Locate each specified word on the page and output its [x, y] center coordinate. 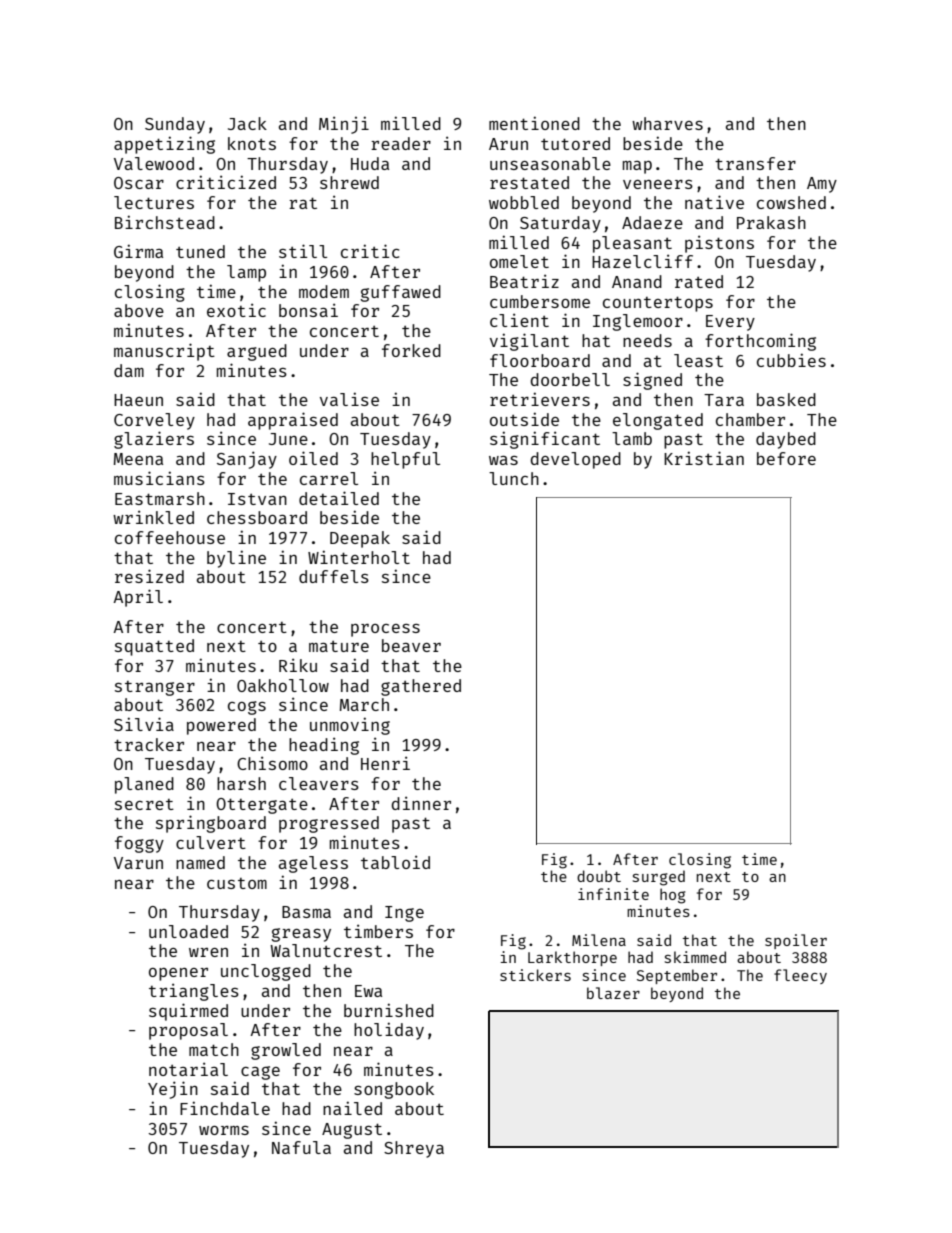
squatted [154, 647]
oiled [313, 458]
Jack [247, 123]
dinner [421, 803]
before [786, 458]
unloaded [188, 931]
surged [659, 878]
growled [286, 1051]
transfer [755, 163]
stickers [535, 975]
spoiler [796, 941]
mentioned [534, 123]
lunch [514, 478]
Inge [404, 914]
